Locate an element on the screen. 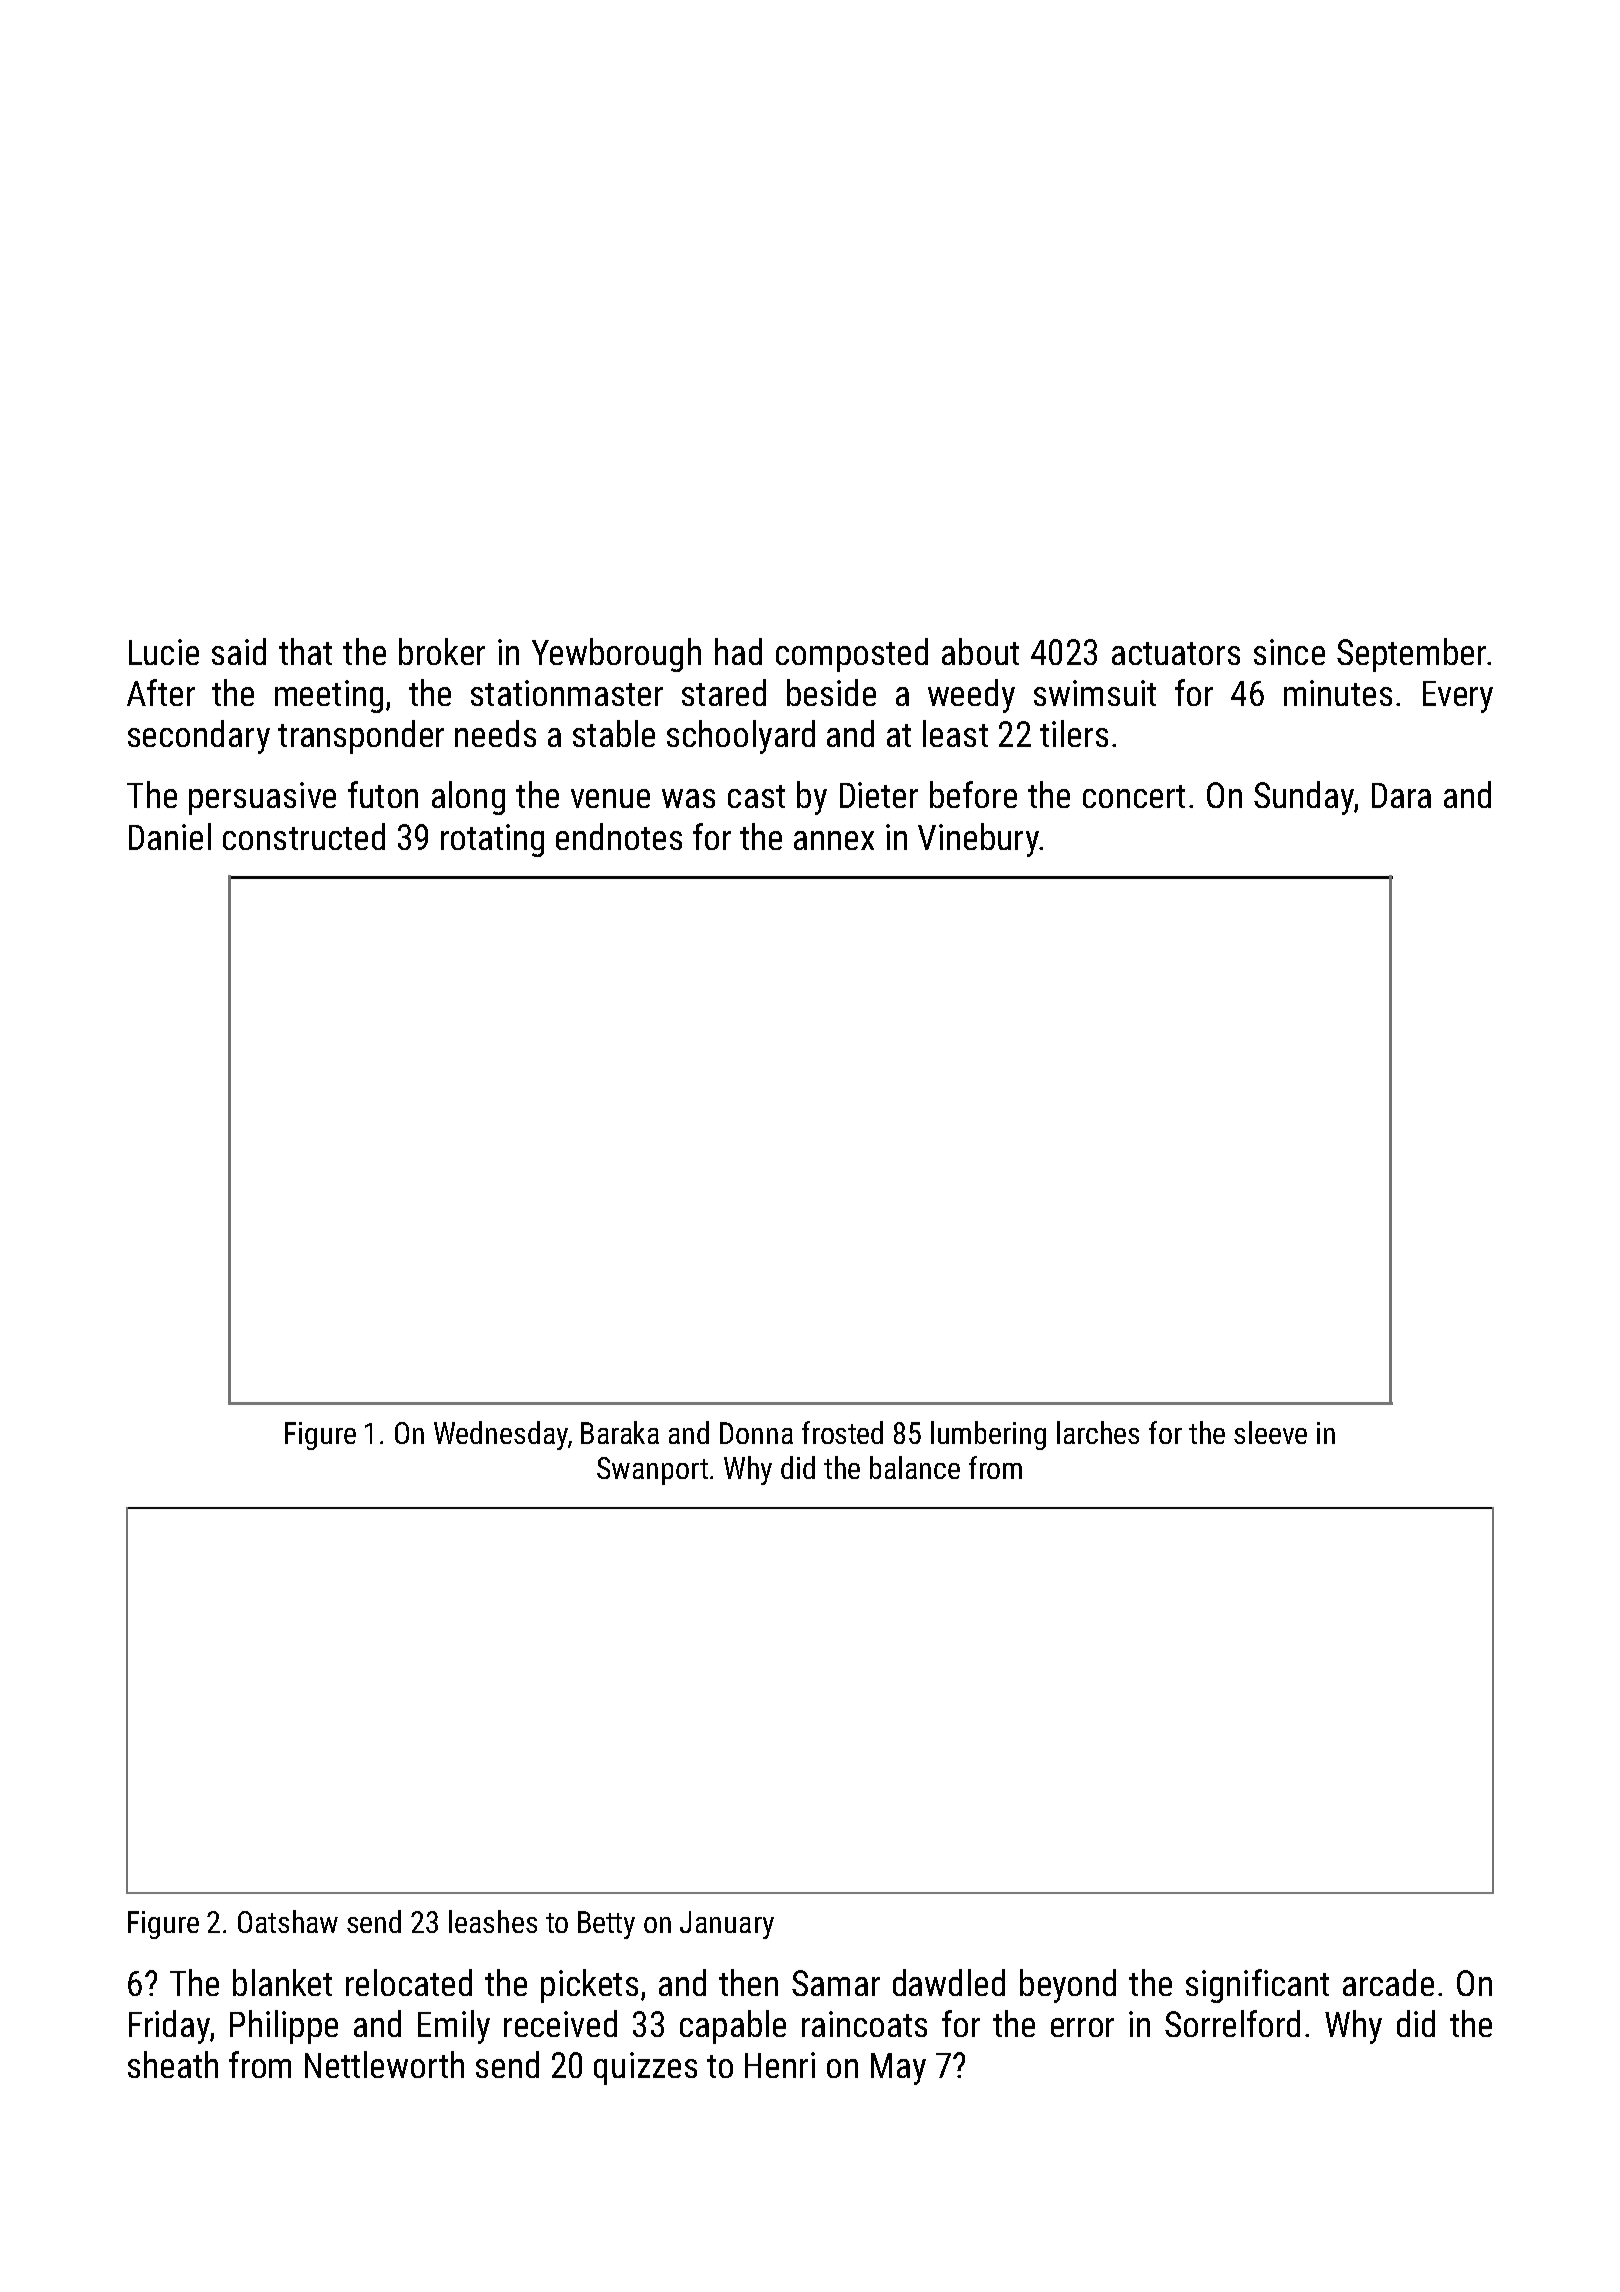  annex is located at coordinates (834, 840).
